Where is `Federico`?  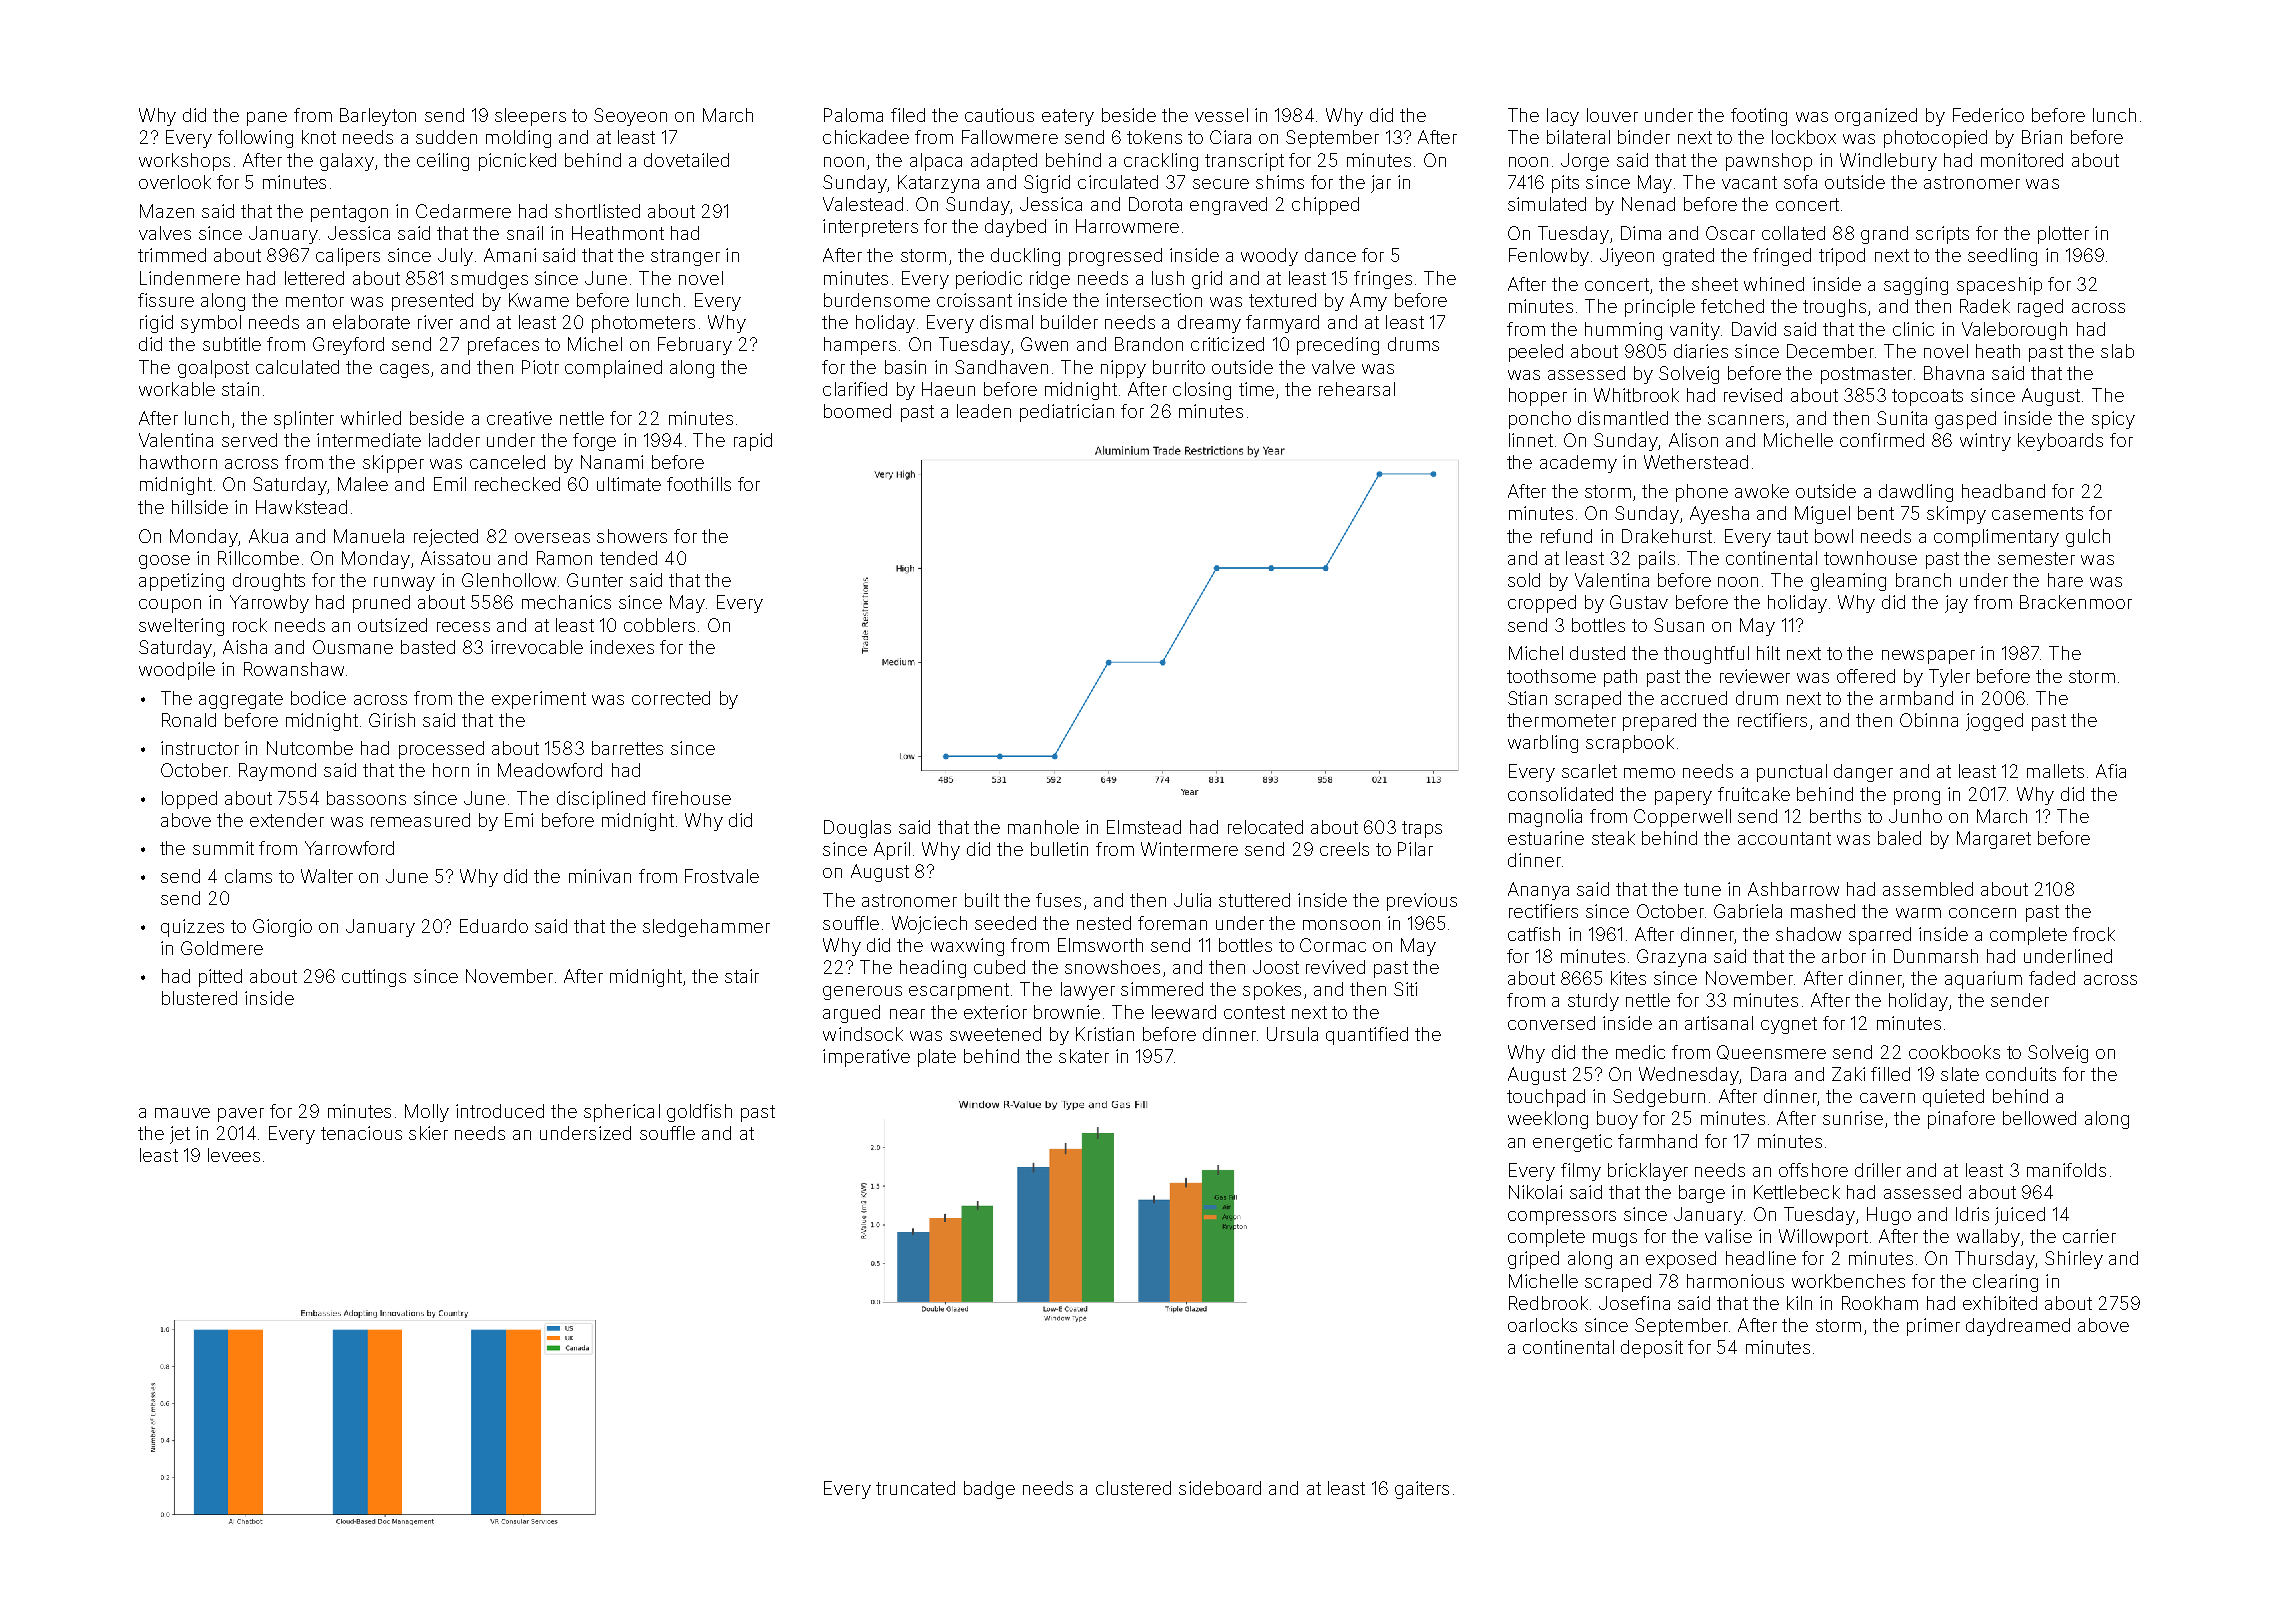
Federico is located at coordinates (1988, 115).
